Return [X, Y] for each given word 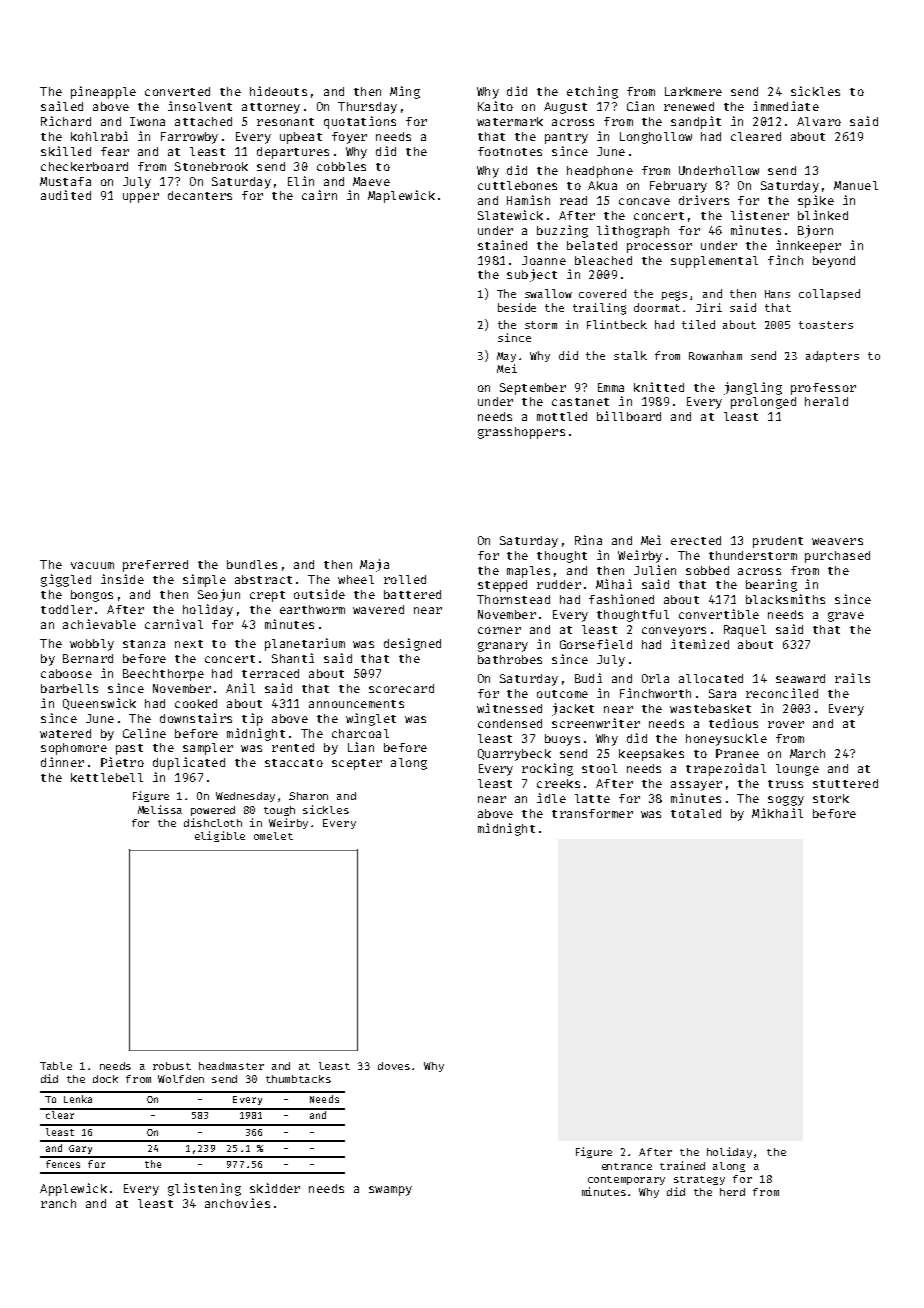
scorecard [401, 688]
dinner [62, 762]
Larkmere [693, 91]
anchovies [237, 1203]
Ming [405, 92]
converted [177, 91]
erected [696, 540]
